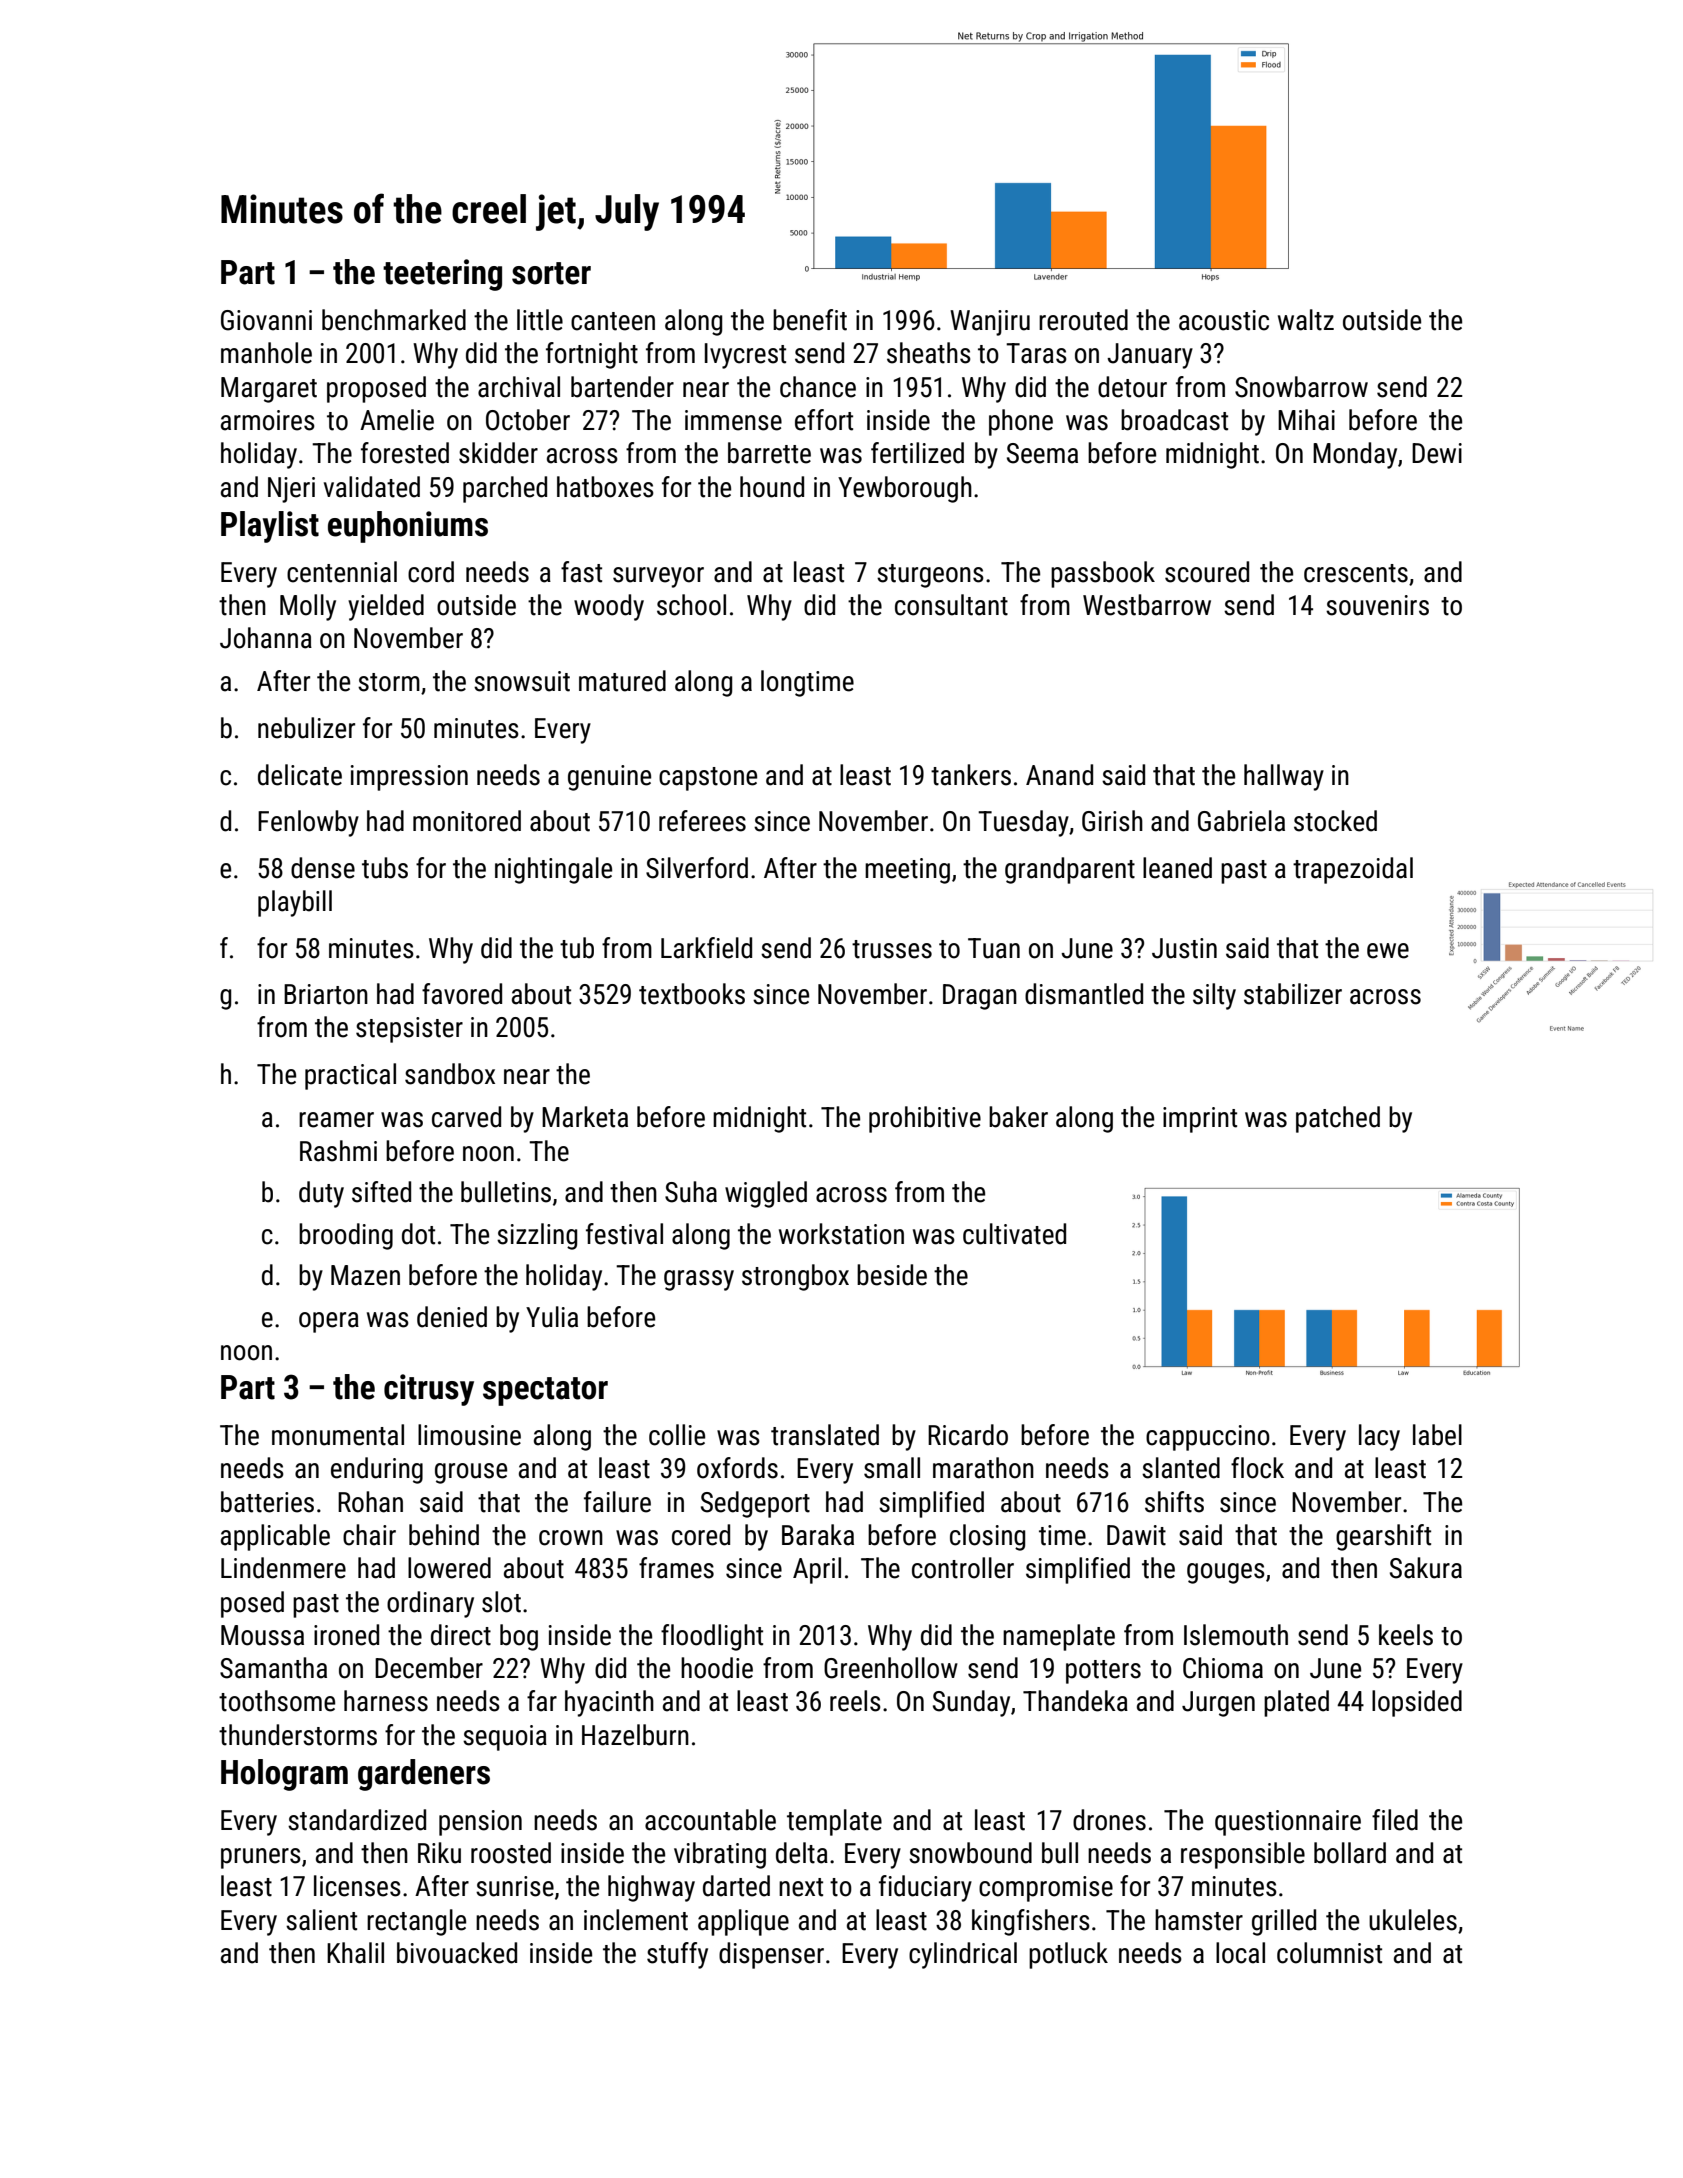 This screenshot has height=2178, width=1683. What do you see at coordinates (755, 1504) in the screenshot?
I see `Sedgeport` at bounding box center [755, 1504].
